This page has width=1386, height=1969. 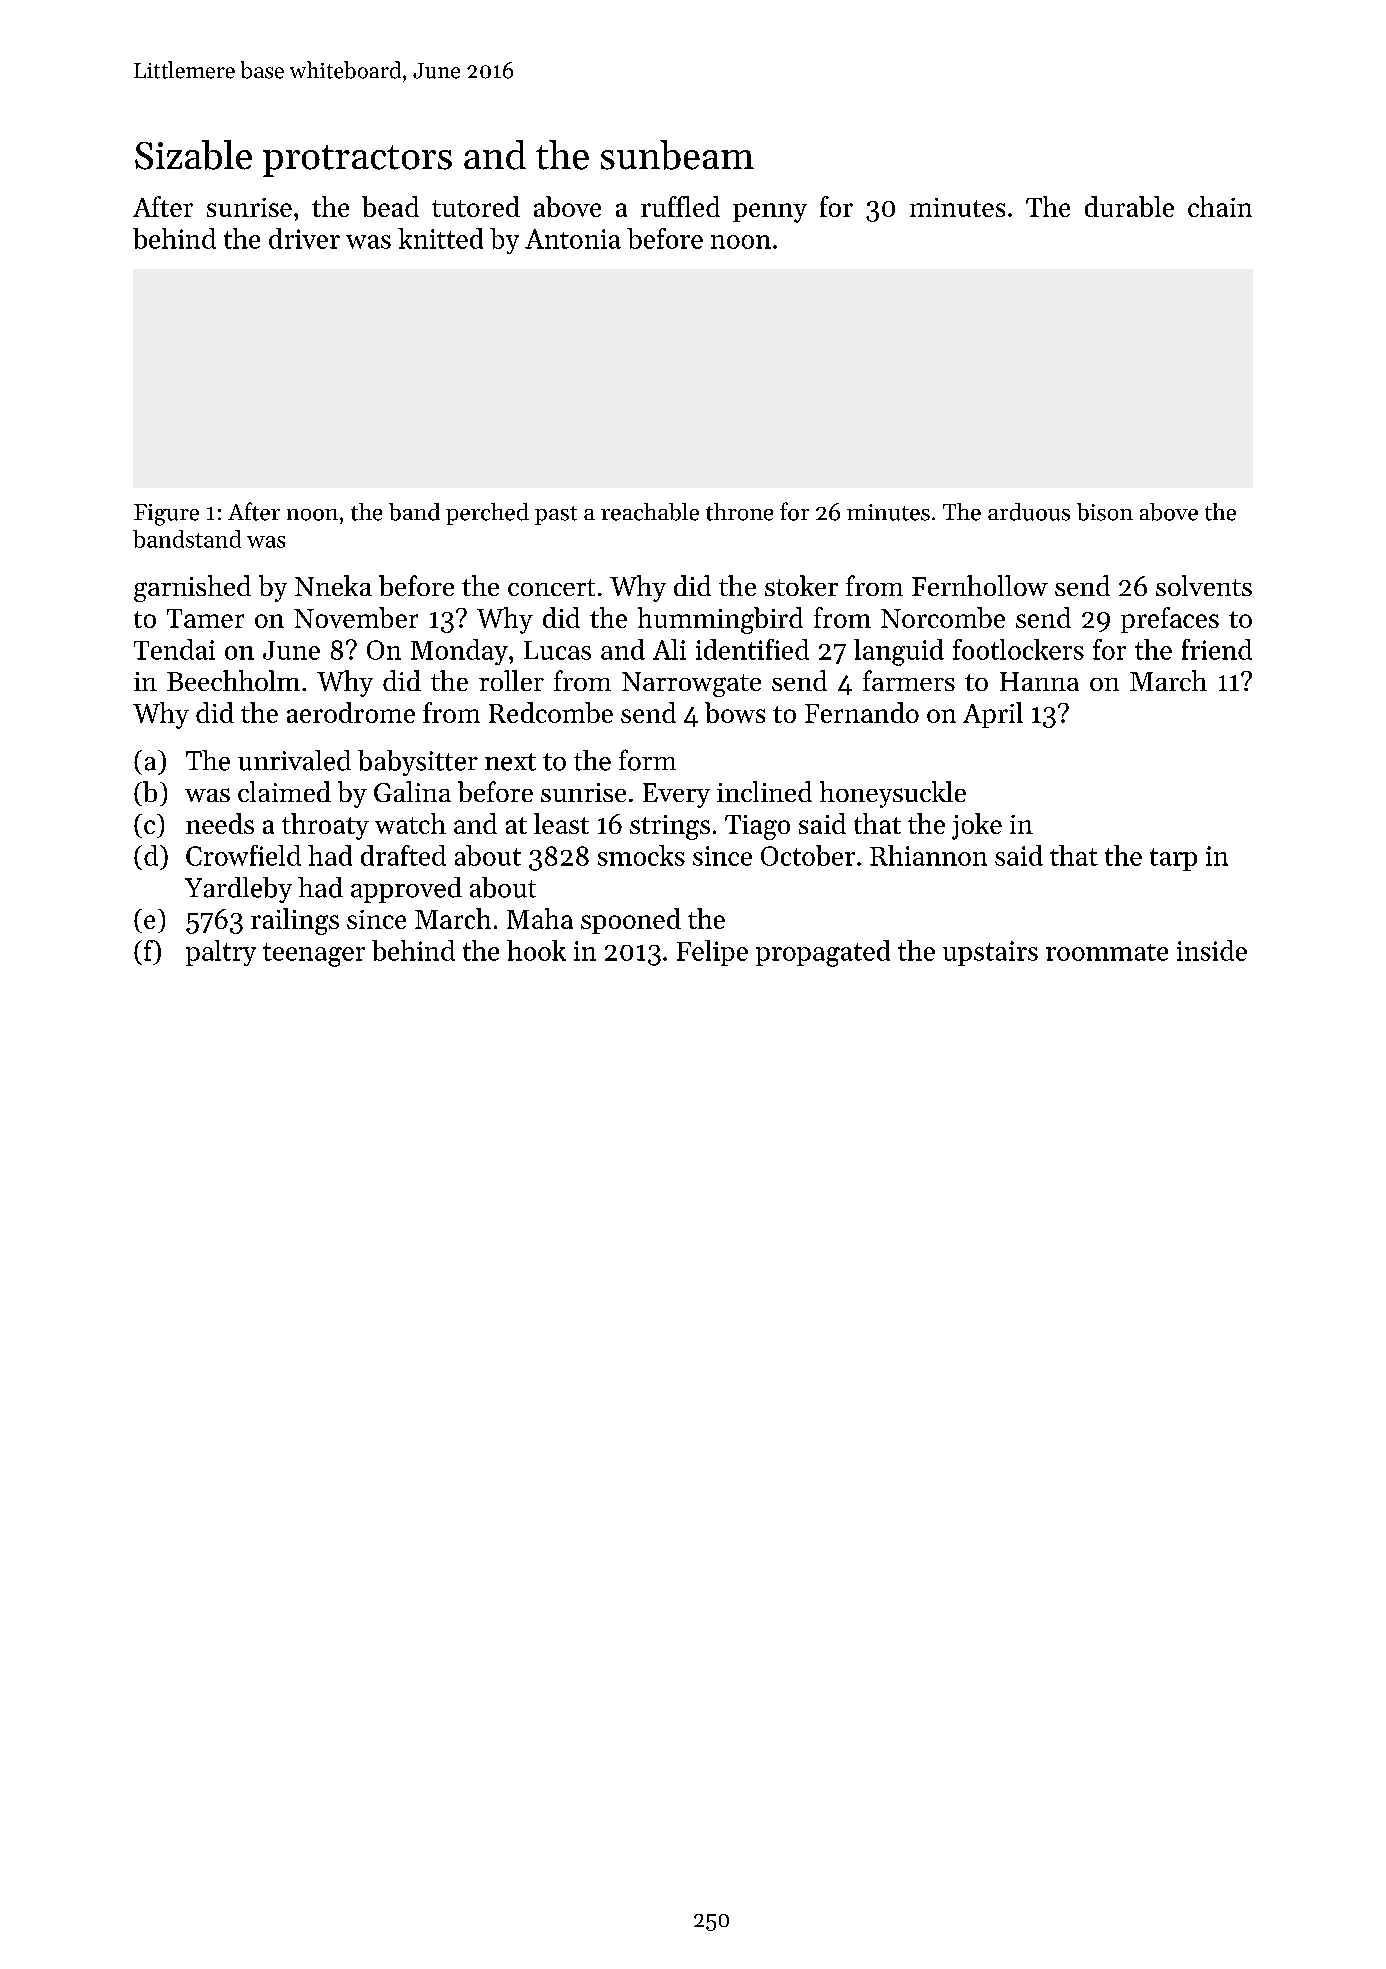 I want to click on Beechholm, so click(x=233, y=680).
